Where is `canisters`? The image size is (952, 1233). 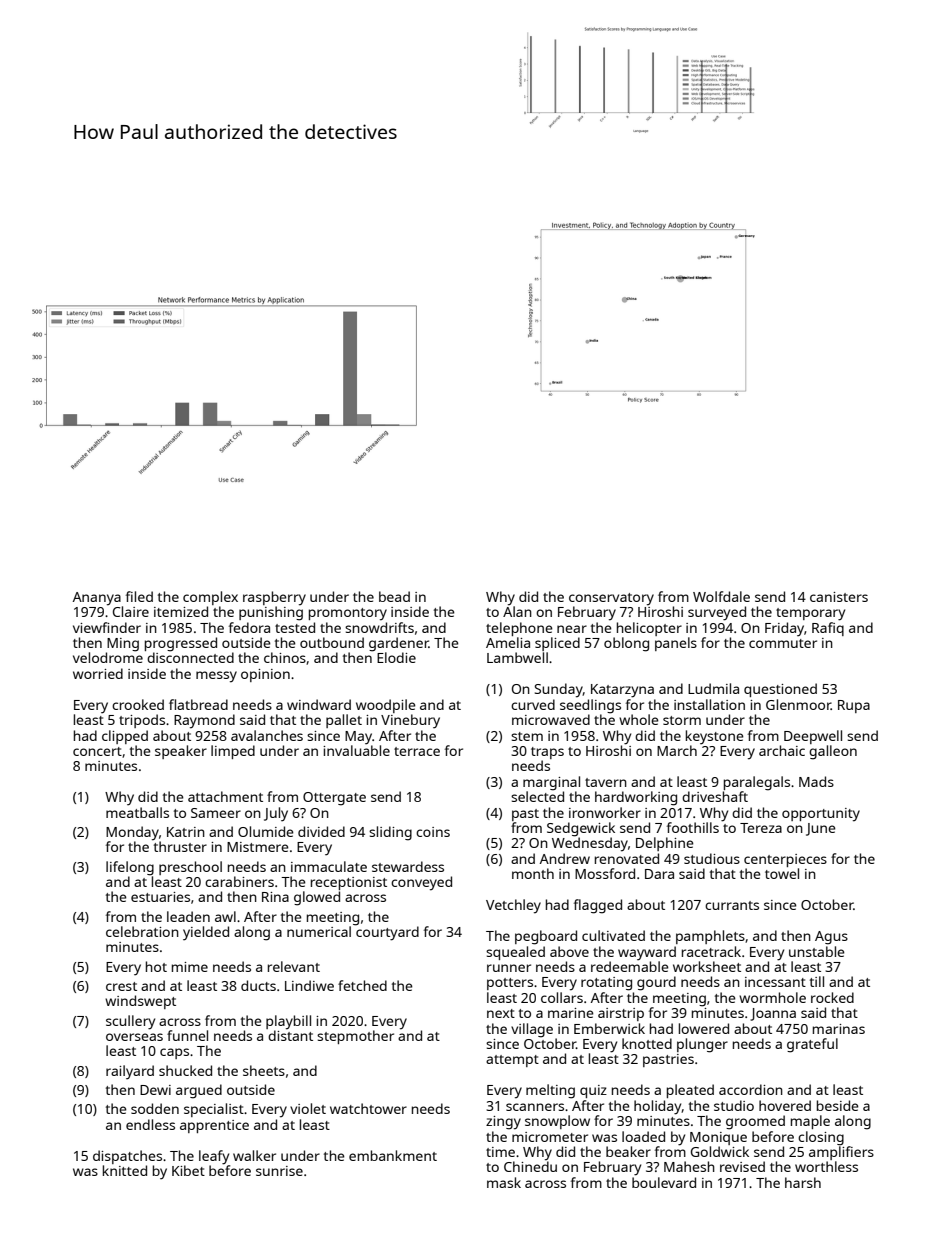 canisters is located at coordinates (839, 597).
